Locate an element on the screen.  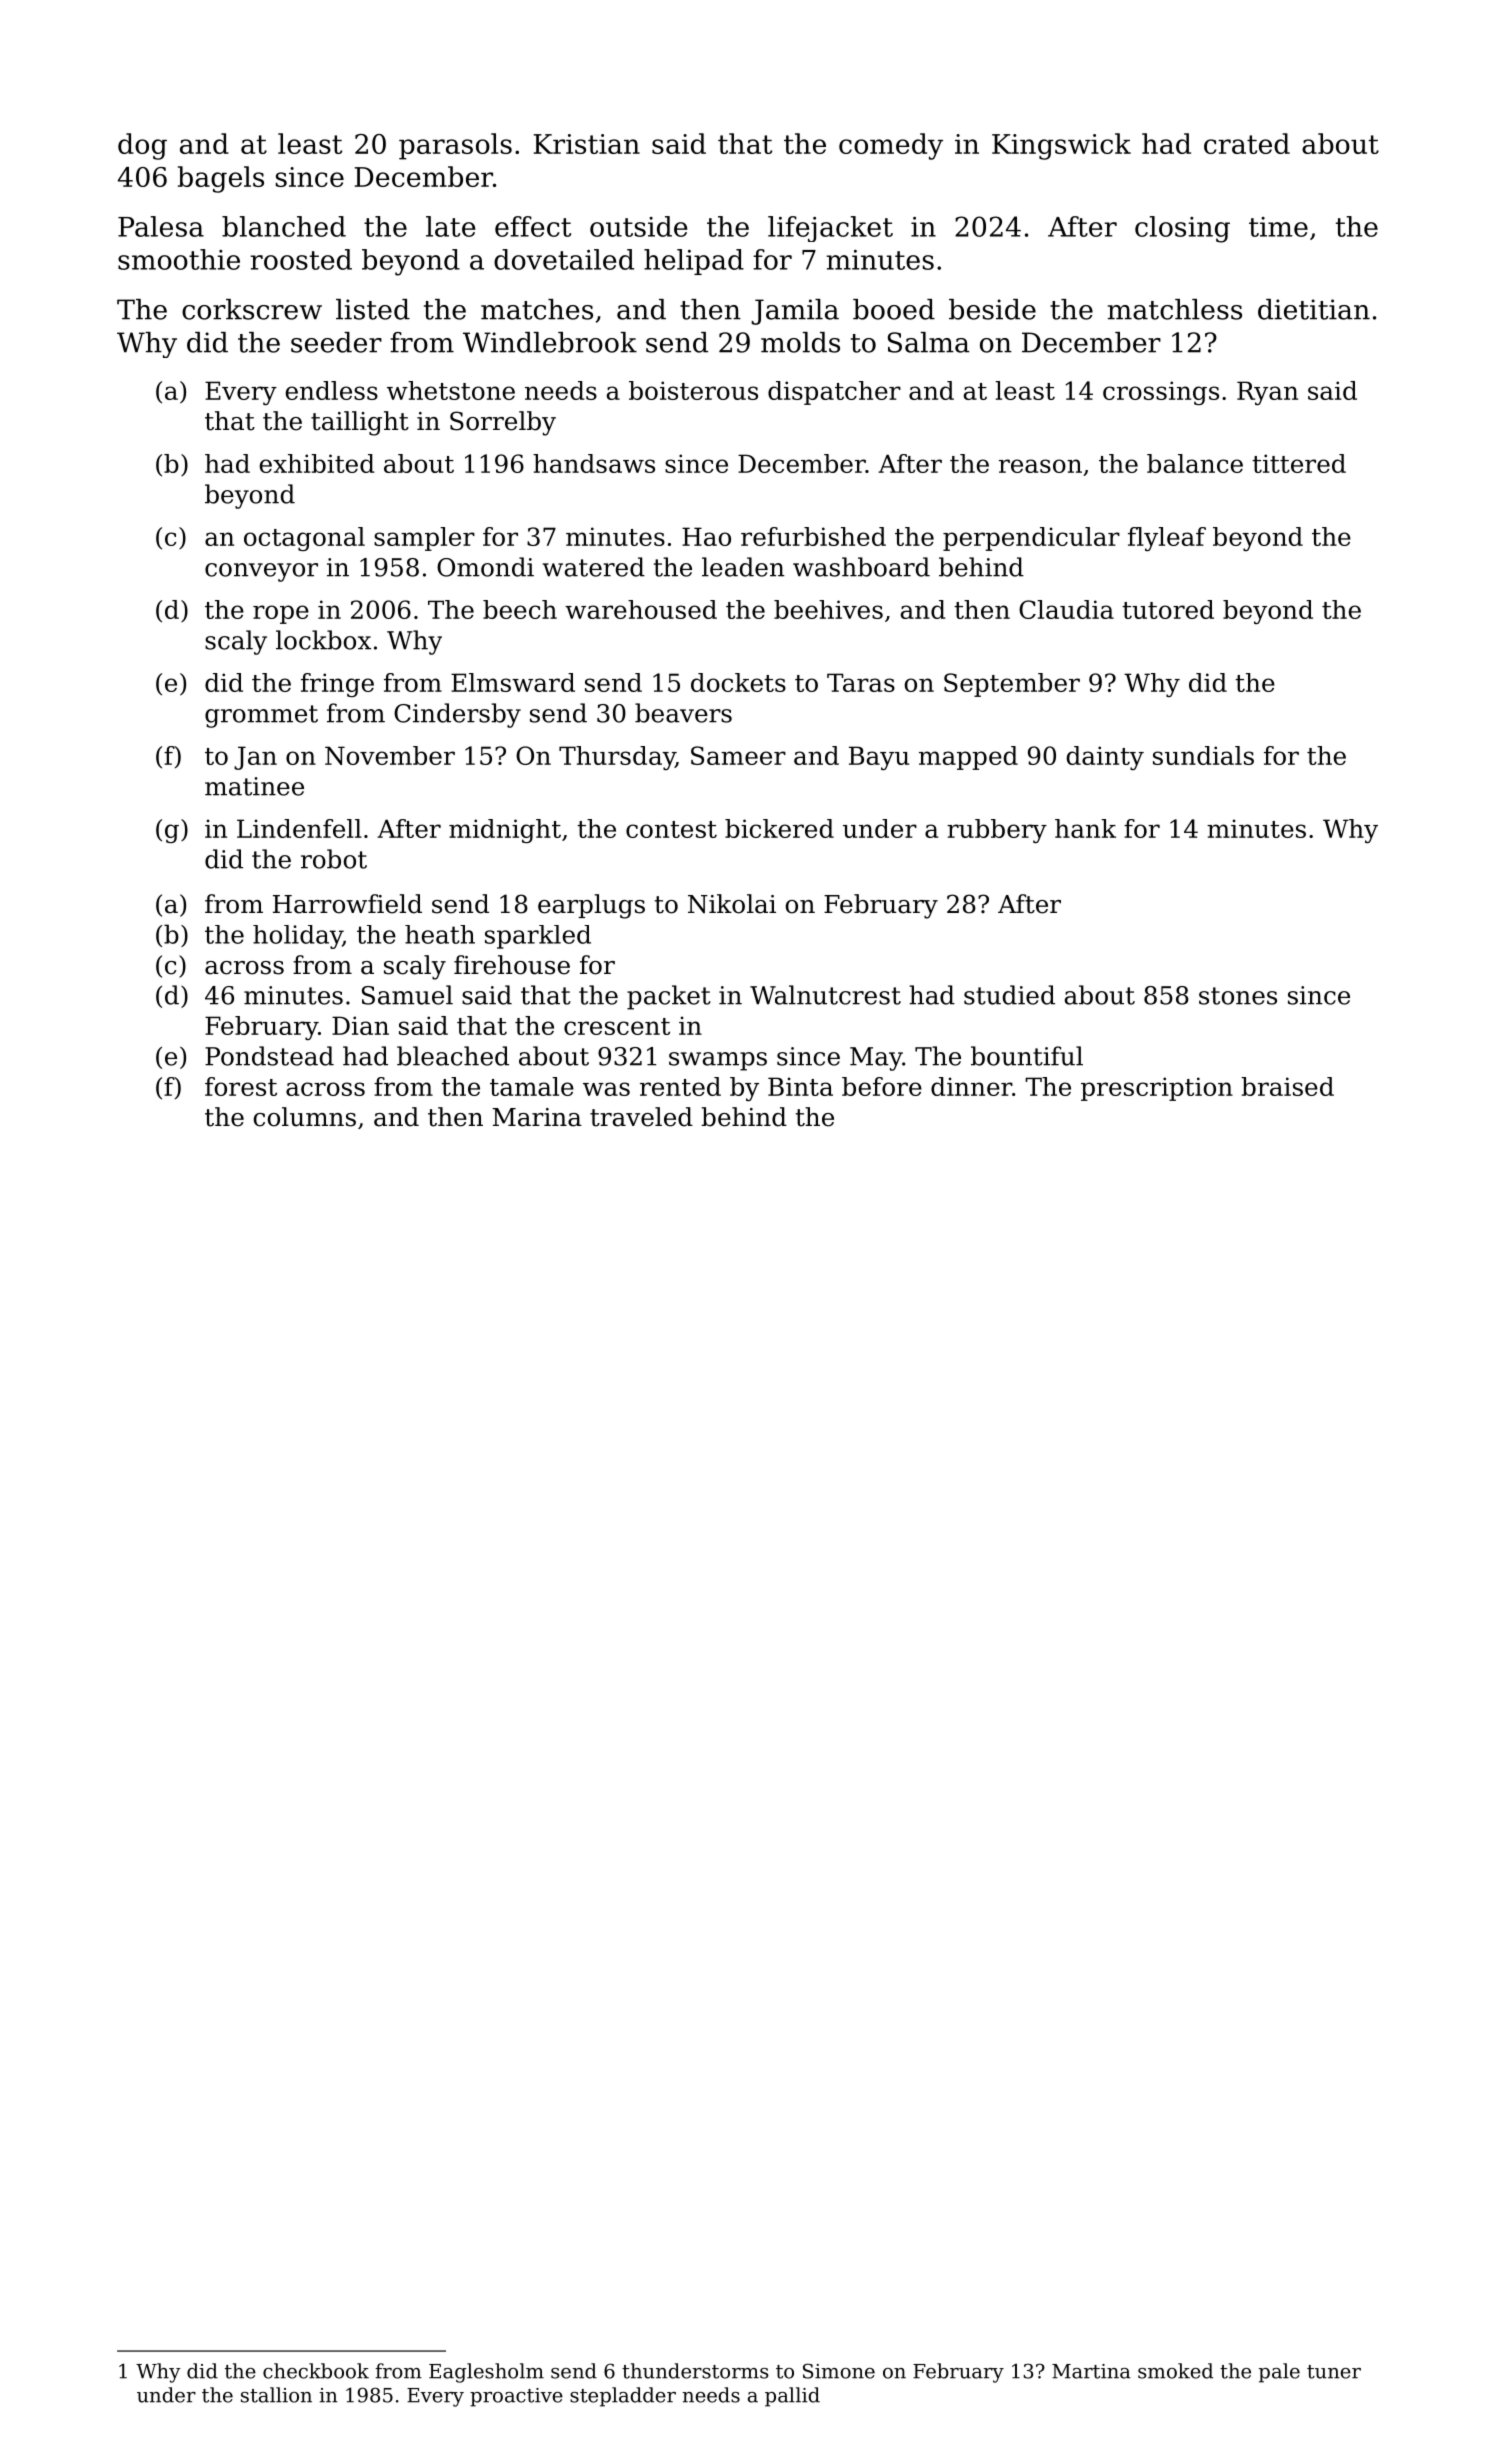
before is located at coordinates (882, 1086).
